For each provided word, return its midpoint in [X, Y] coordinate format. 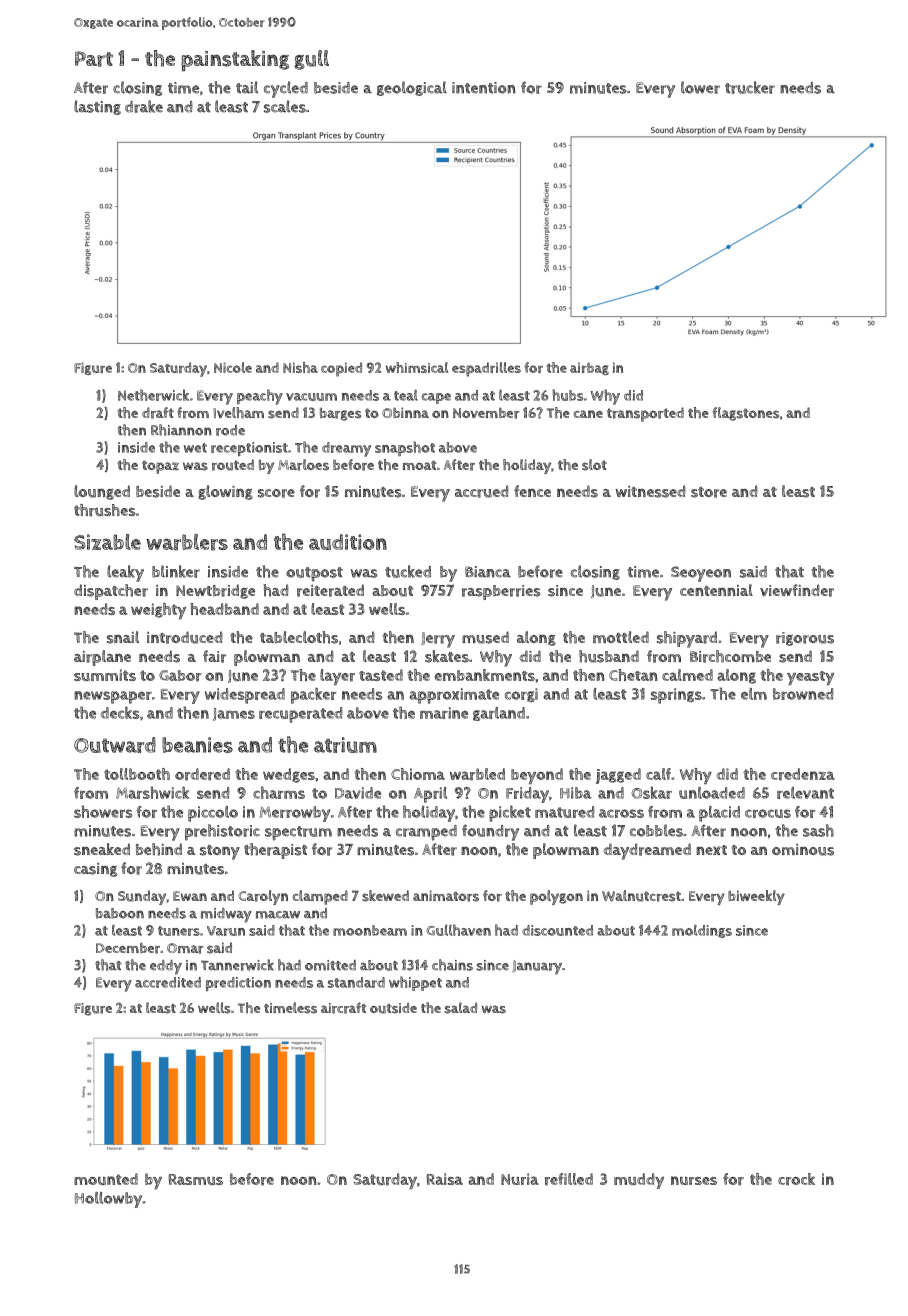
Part [94, 59]
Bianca [488, 572]
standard [356, 982]
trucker [750, 87]
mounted [106, 1179]
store [709, 492]
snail [123, 637]
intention [484, 88]
